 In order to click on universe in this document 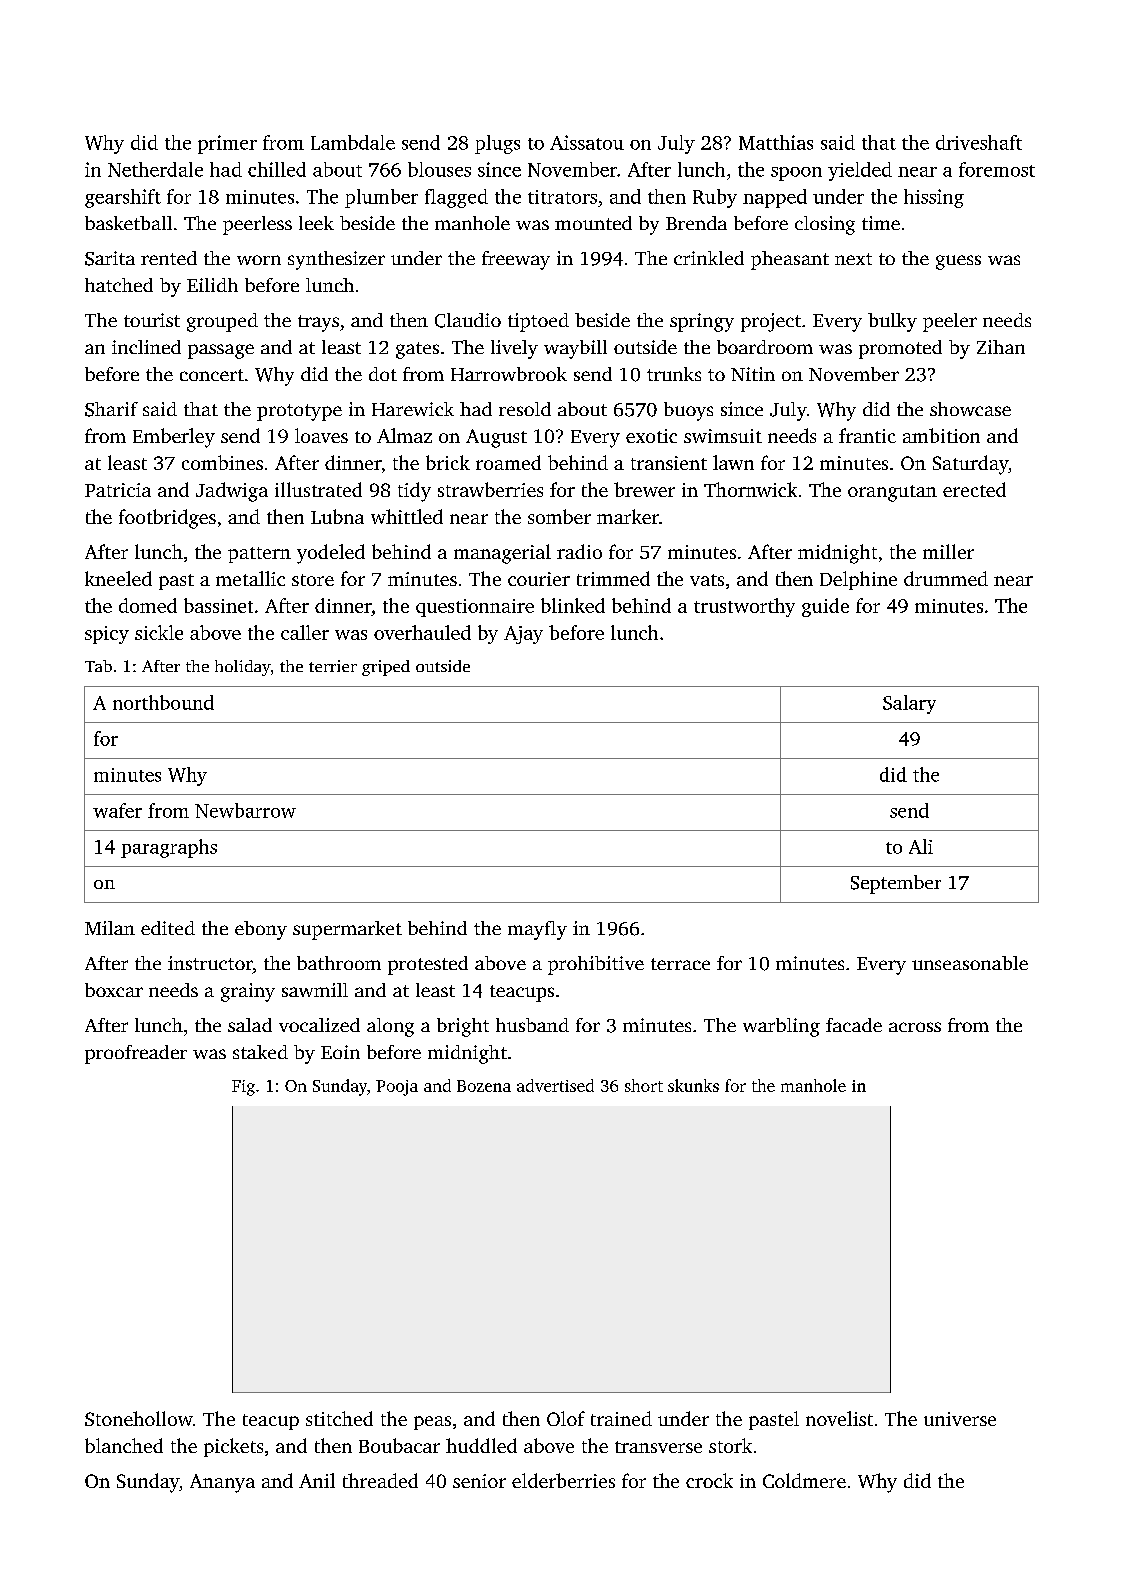, I will do `click(960, 1419)`.
